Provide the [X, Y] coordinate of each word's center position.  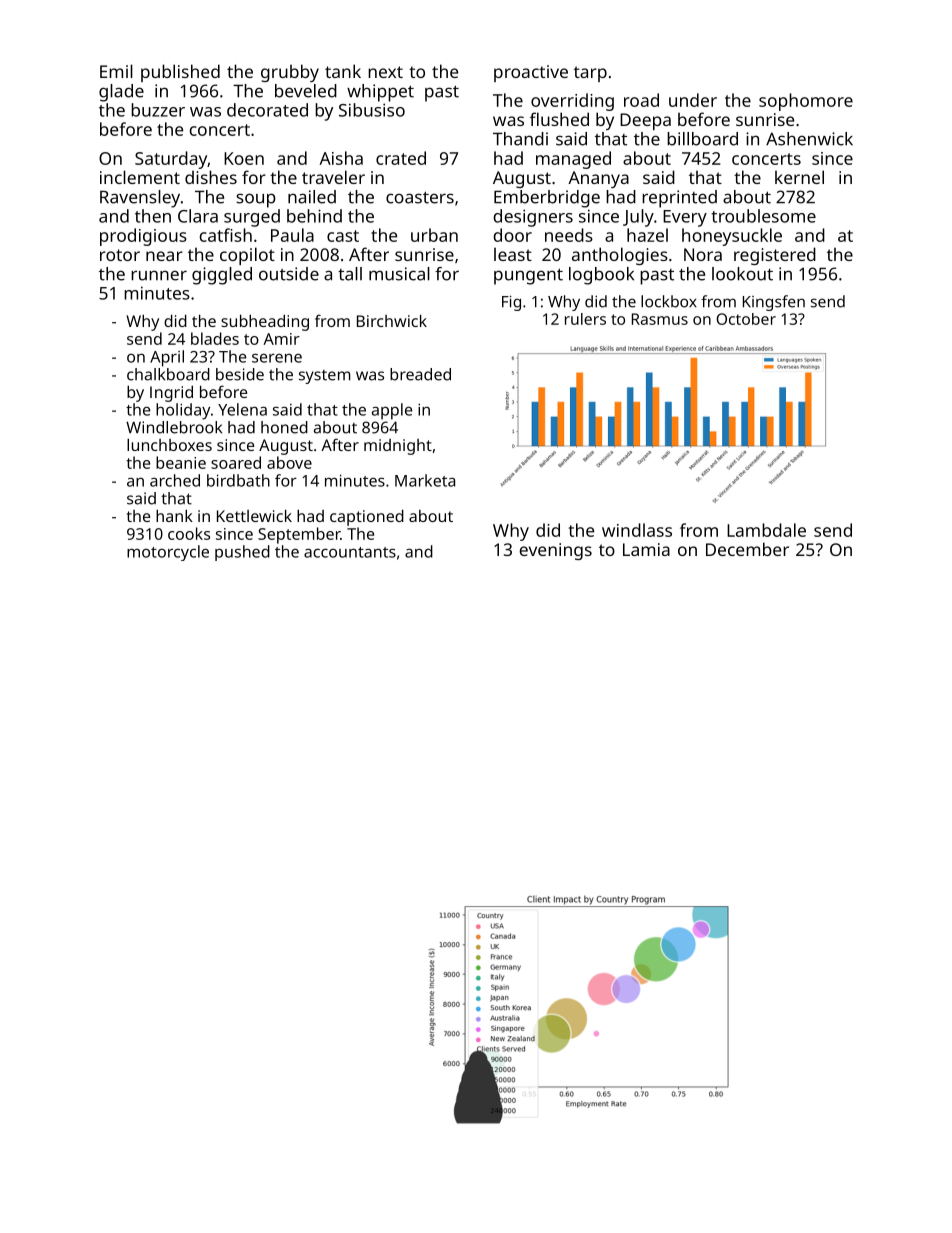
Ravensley [140, 199]
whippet [380, 93]
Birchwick [392, 320]
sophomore [806, 102]
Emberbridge [547, 199]
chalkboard [168, 374]
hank [174, 515]
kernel [799, 177]
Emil [116, 71]
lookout [742, 274]
